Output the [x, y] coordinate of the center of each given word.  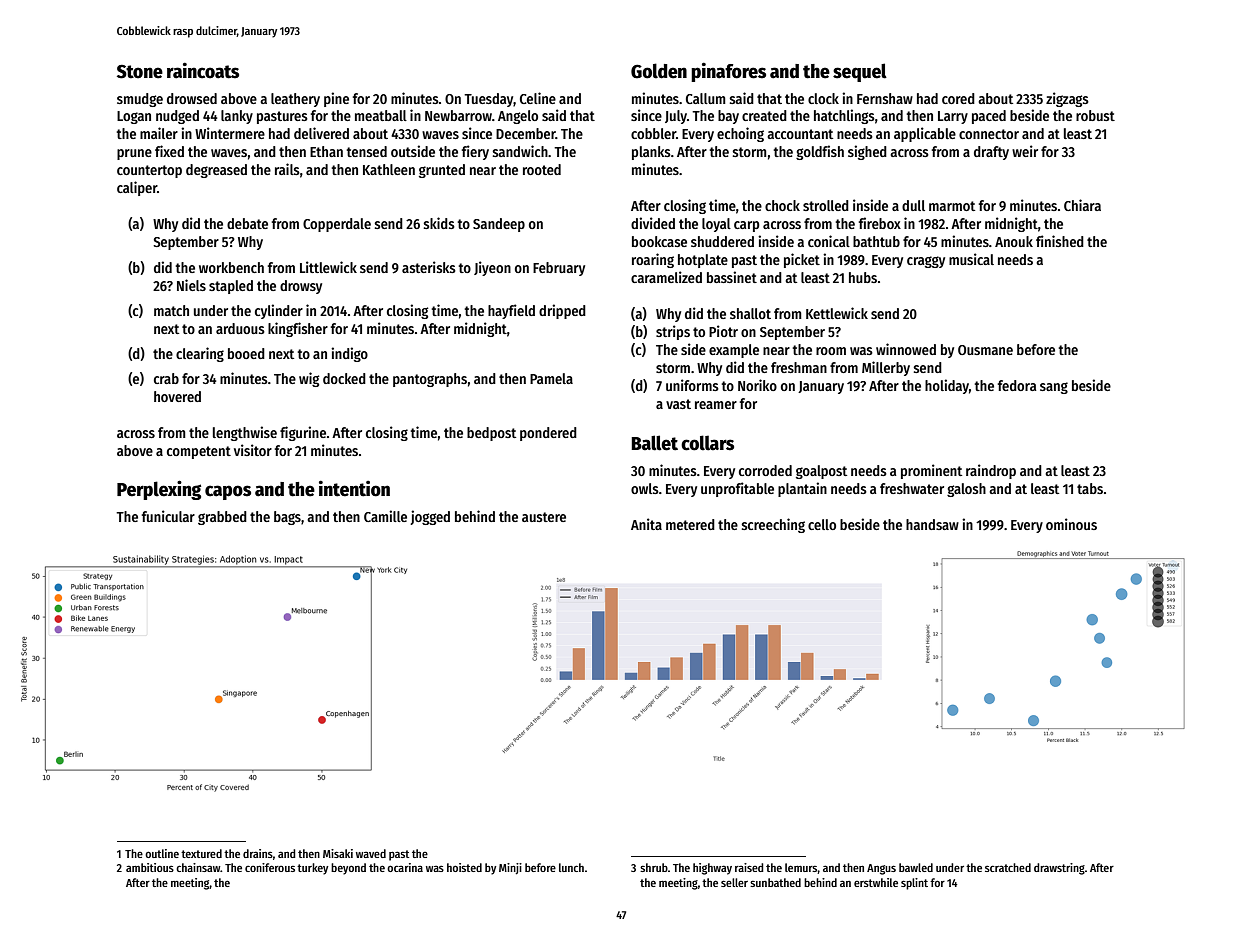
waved [371, 853]
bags [287, 518]
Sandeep [499, 225]
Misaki [338, 853]
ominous [1071, 524]
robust [1095, 115]
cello [822, 524]
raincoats [203, 70]
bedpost [491, 434]
